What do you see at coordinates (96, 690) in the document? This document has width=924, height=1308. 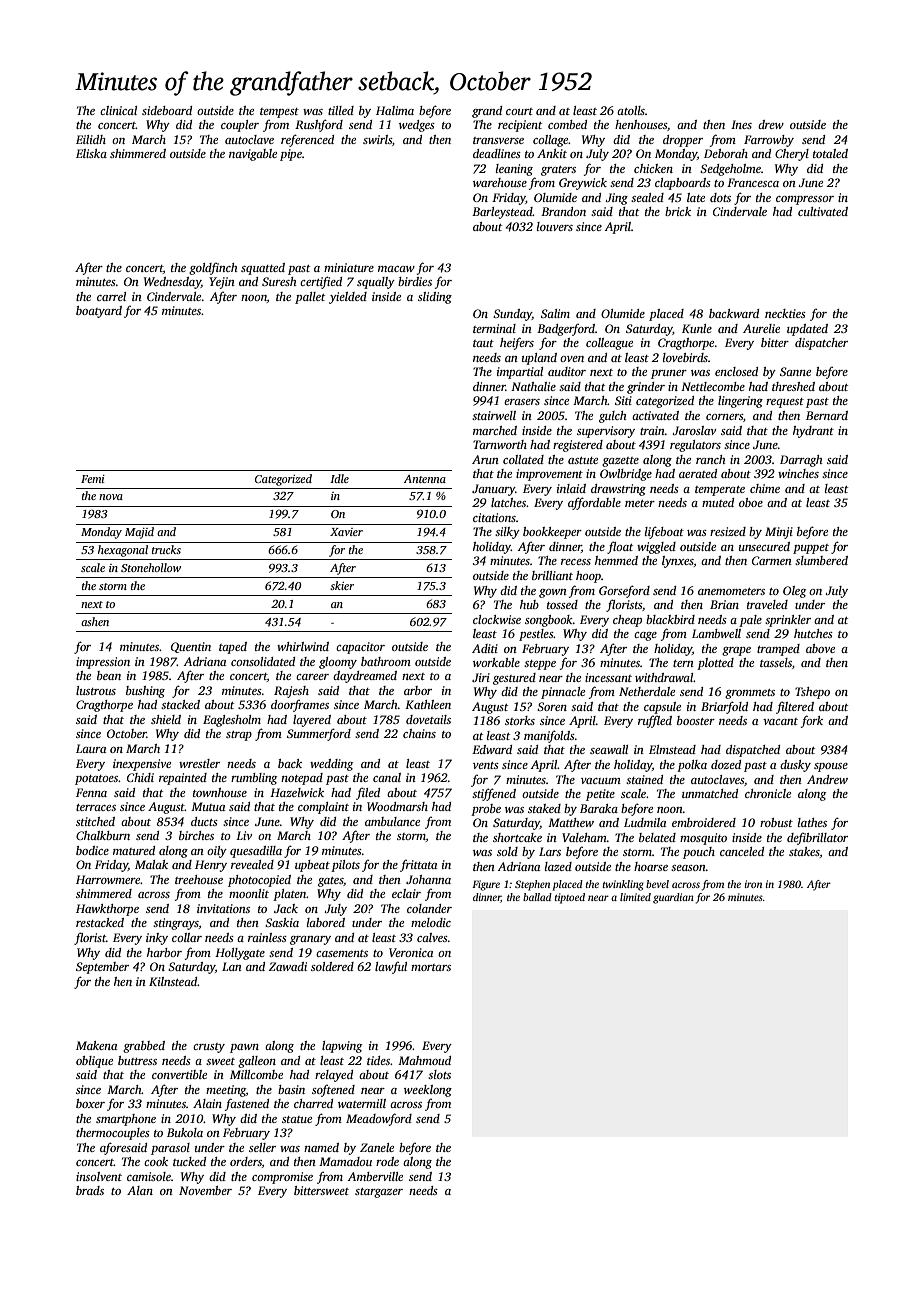 I see `lustrous` at bounding box center [96, 690].
